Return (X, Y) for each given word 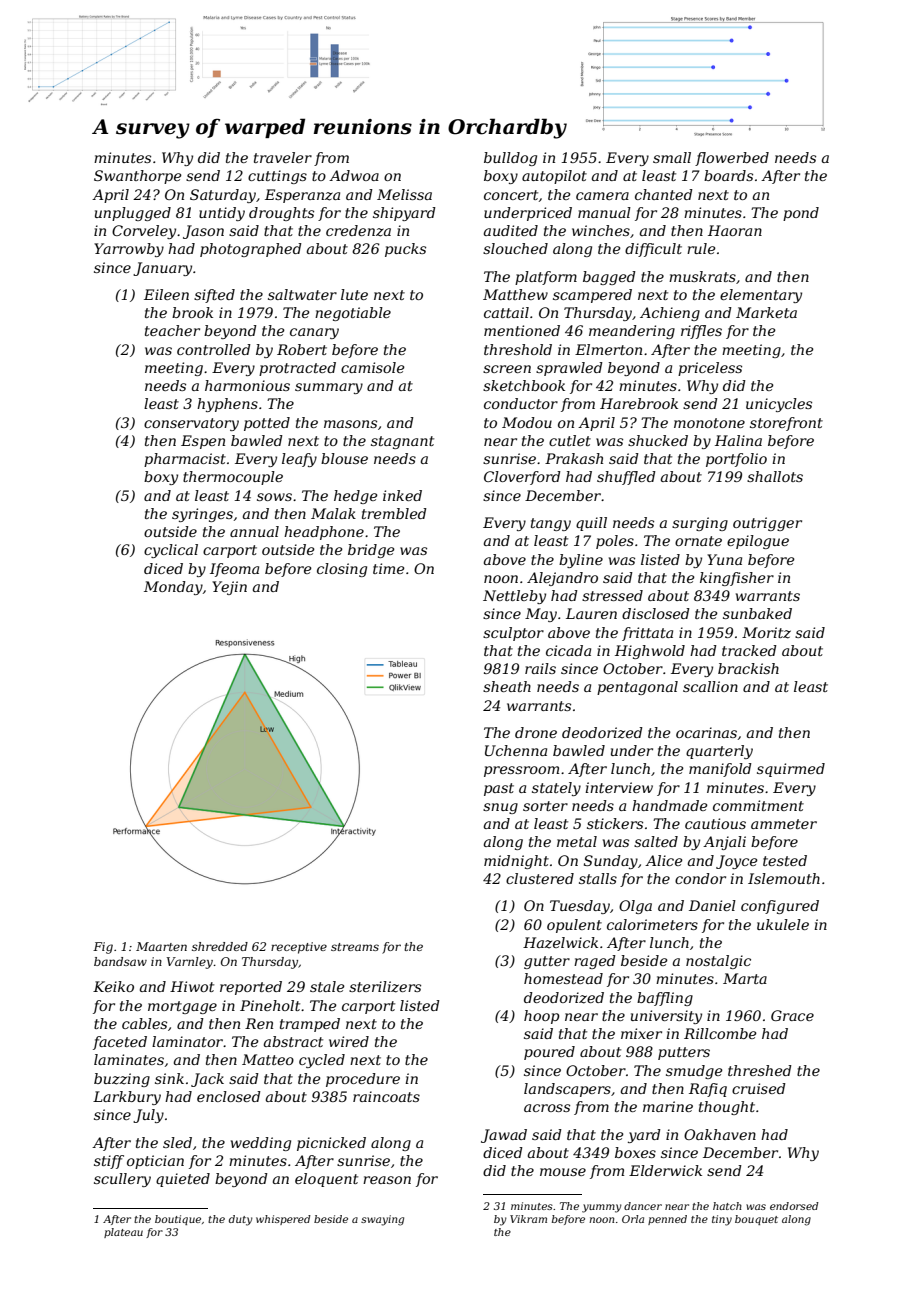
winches (601, 230)
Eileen (166, 294)
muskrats (702, 276)
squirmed (791, 770)
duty (241, 1220)
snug (500, 808)
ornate (698, 541)
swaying (382, 1220)
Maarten (161, 946)
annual (254, 531)
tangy (551, 524)
